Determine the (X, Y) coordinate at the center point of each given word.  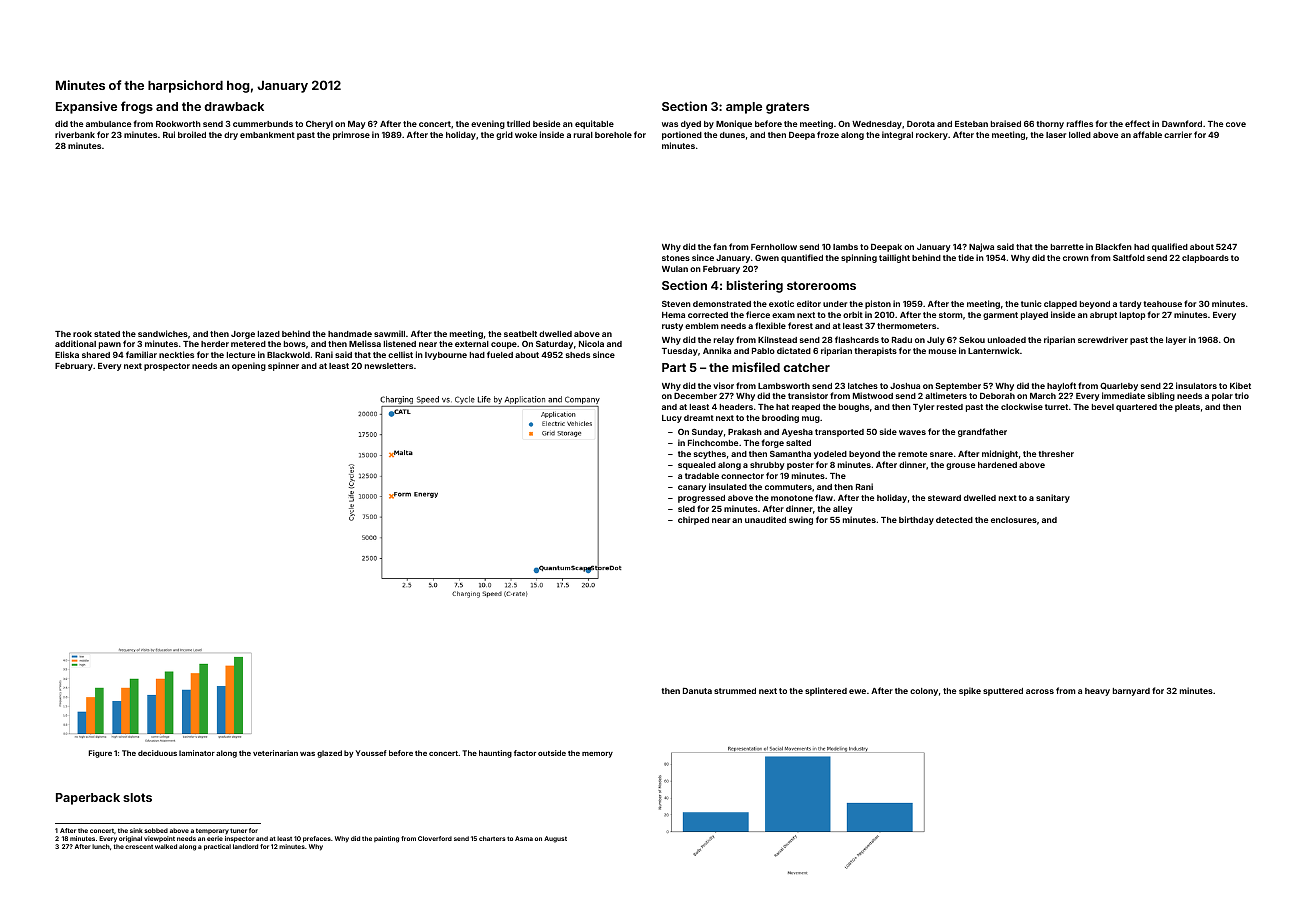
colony (924, 692)
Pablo (763, 351)
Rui (169, 134)
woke (526, 135)
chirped (693, 520)
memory (597, 755)
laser (1056, 135)
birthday (916, 520)
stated (107, 334)
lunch (101, 846)
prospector (167, 367)
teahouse (1162, 304)
